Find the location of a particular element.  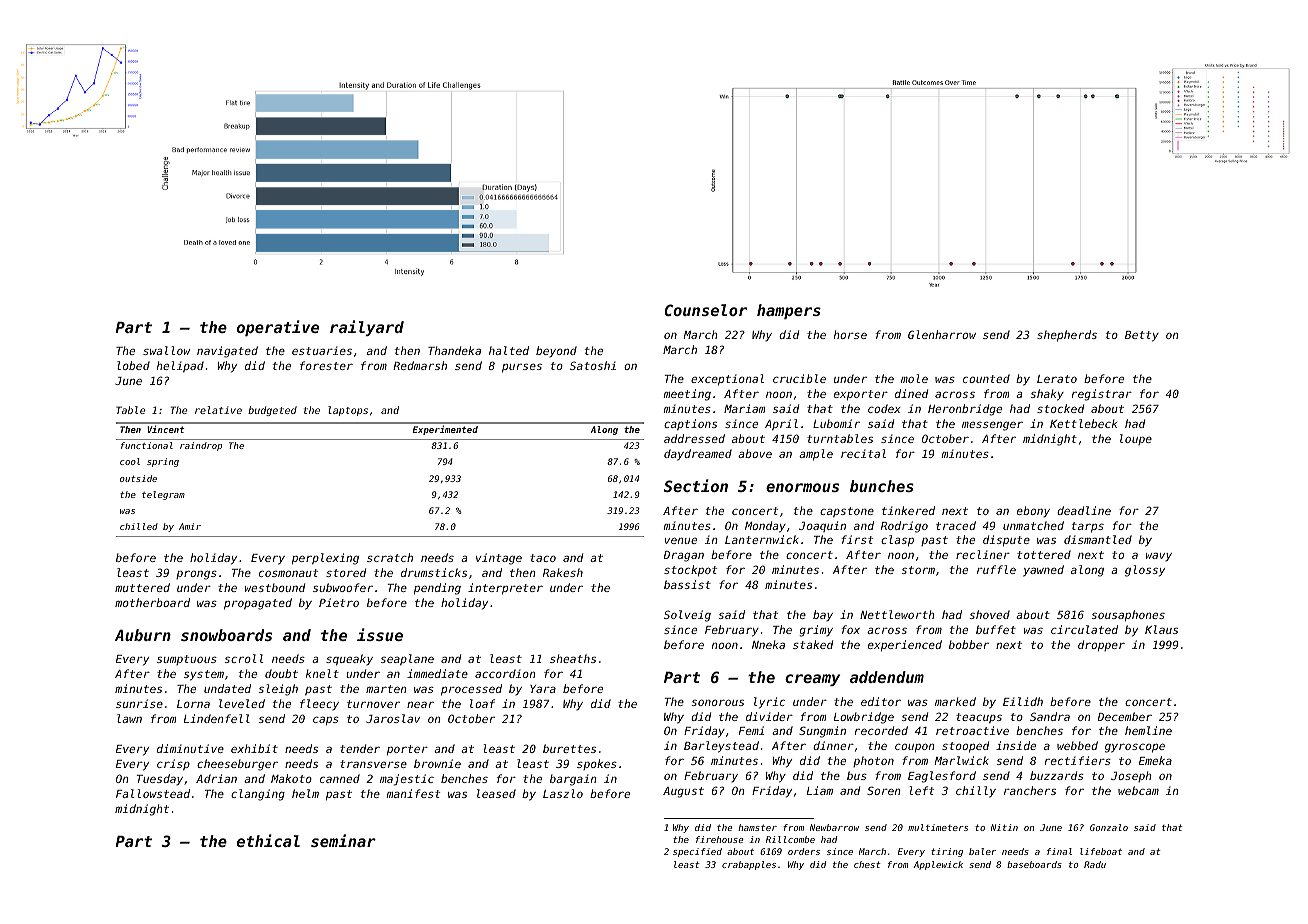

mole is located at coordinates (914, 378).
